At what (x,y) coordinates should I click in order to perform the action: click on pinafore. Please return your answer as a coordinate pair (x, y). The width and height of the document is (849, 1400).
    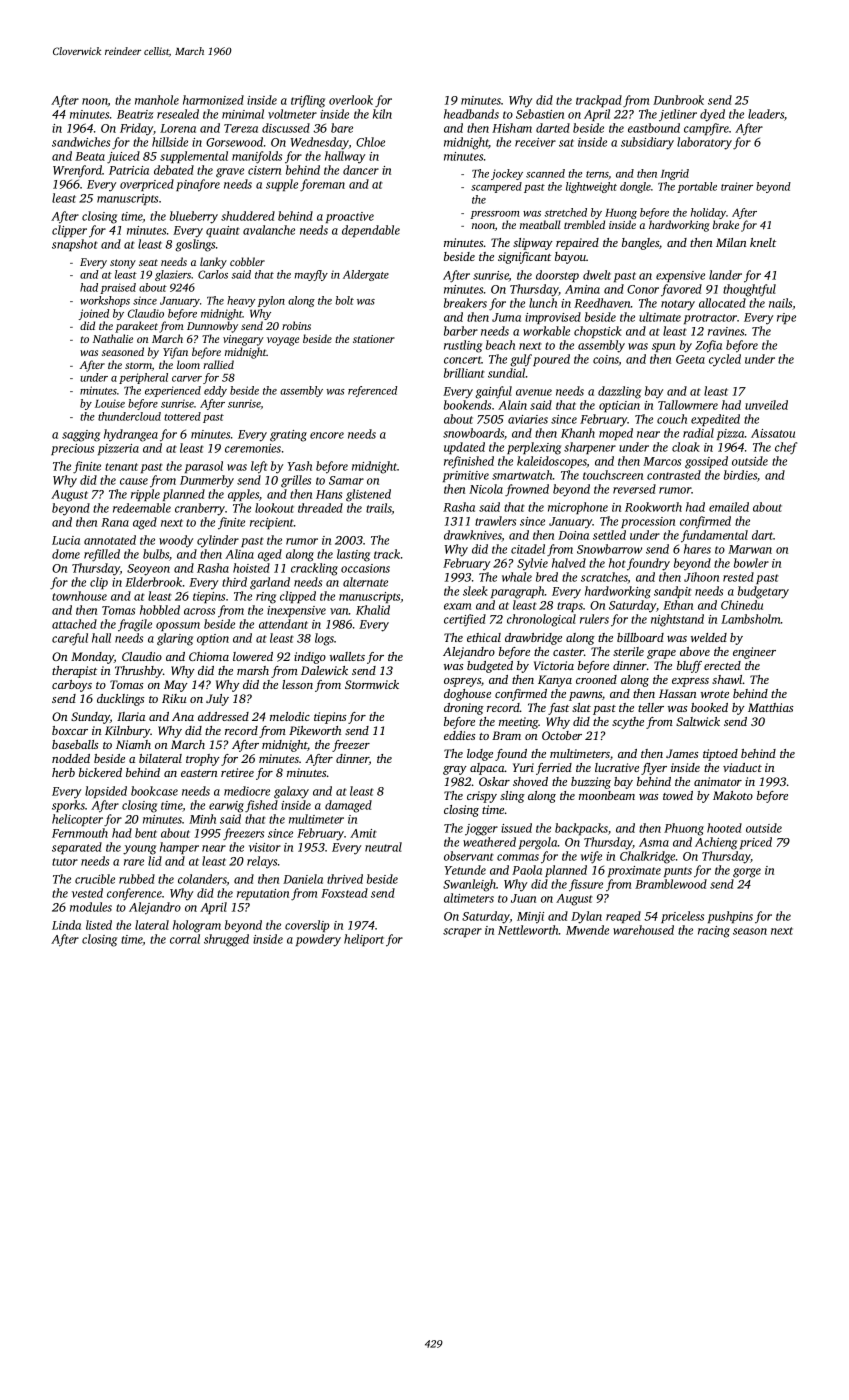
    Looking at the image, I should click on (198, 185).
